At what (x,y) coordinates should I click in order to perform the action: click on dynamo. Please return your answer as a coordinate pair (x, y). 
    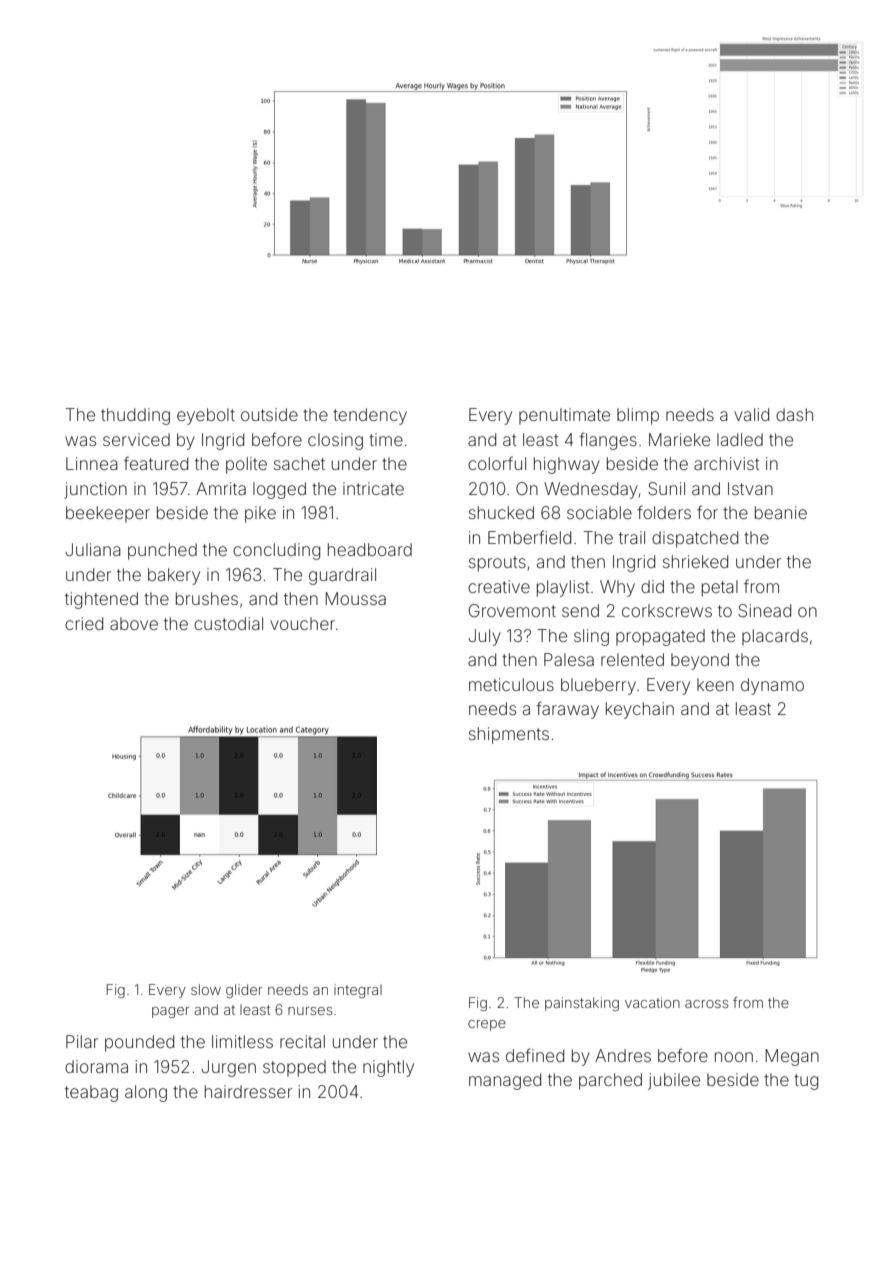
    Looking at the image, I should click on (772, 686).
